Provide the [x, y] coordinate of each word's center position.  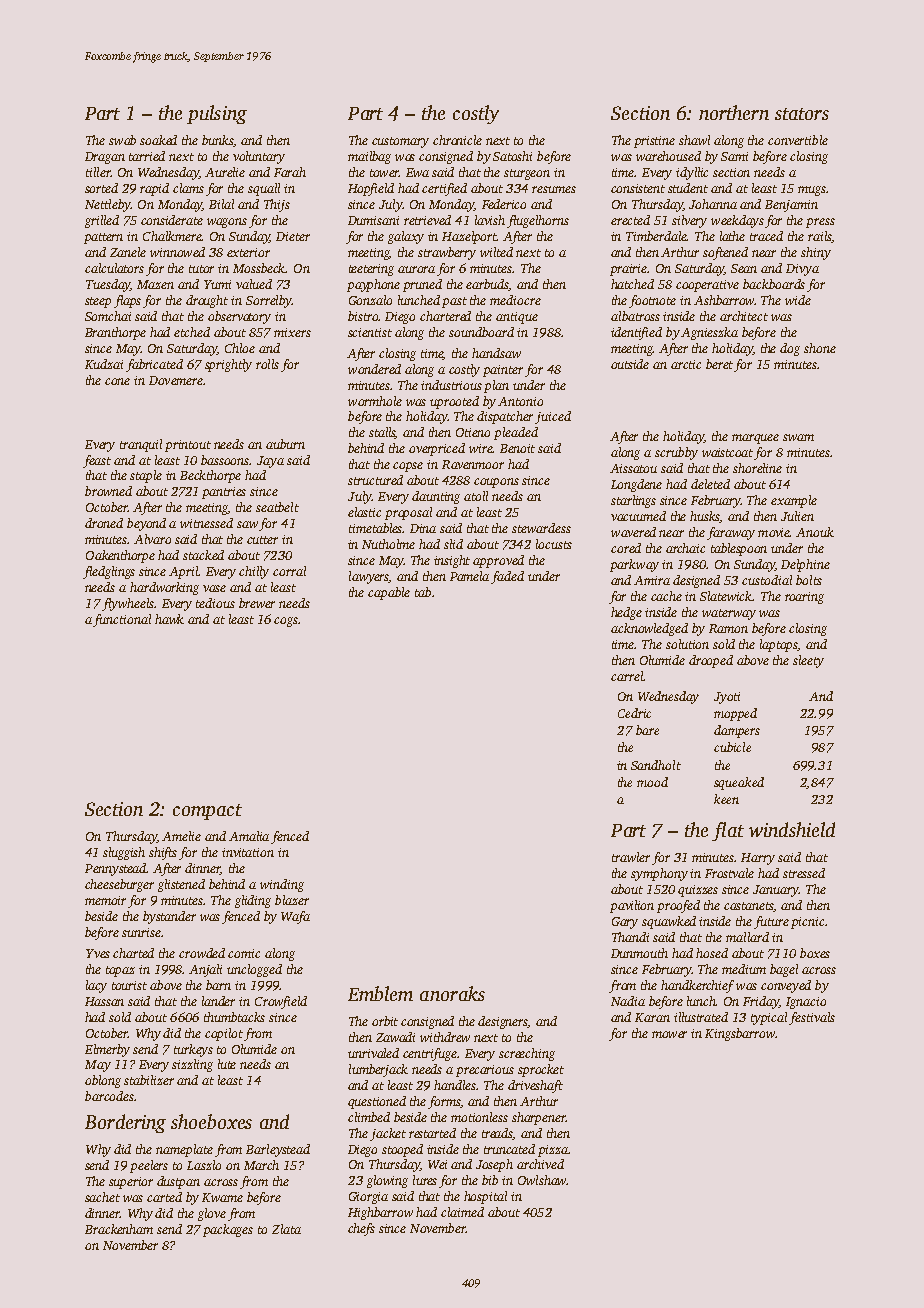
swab [122, 140]
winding [282, 885]
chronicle [457, 140]
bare [647, 730]
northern [734, 112]
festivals [812, 1018]
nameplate [184, 1150]
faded [507, 577]
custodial [767, 580]
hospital [485, 1197]
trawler [631, 857]
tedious [215, 603]
